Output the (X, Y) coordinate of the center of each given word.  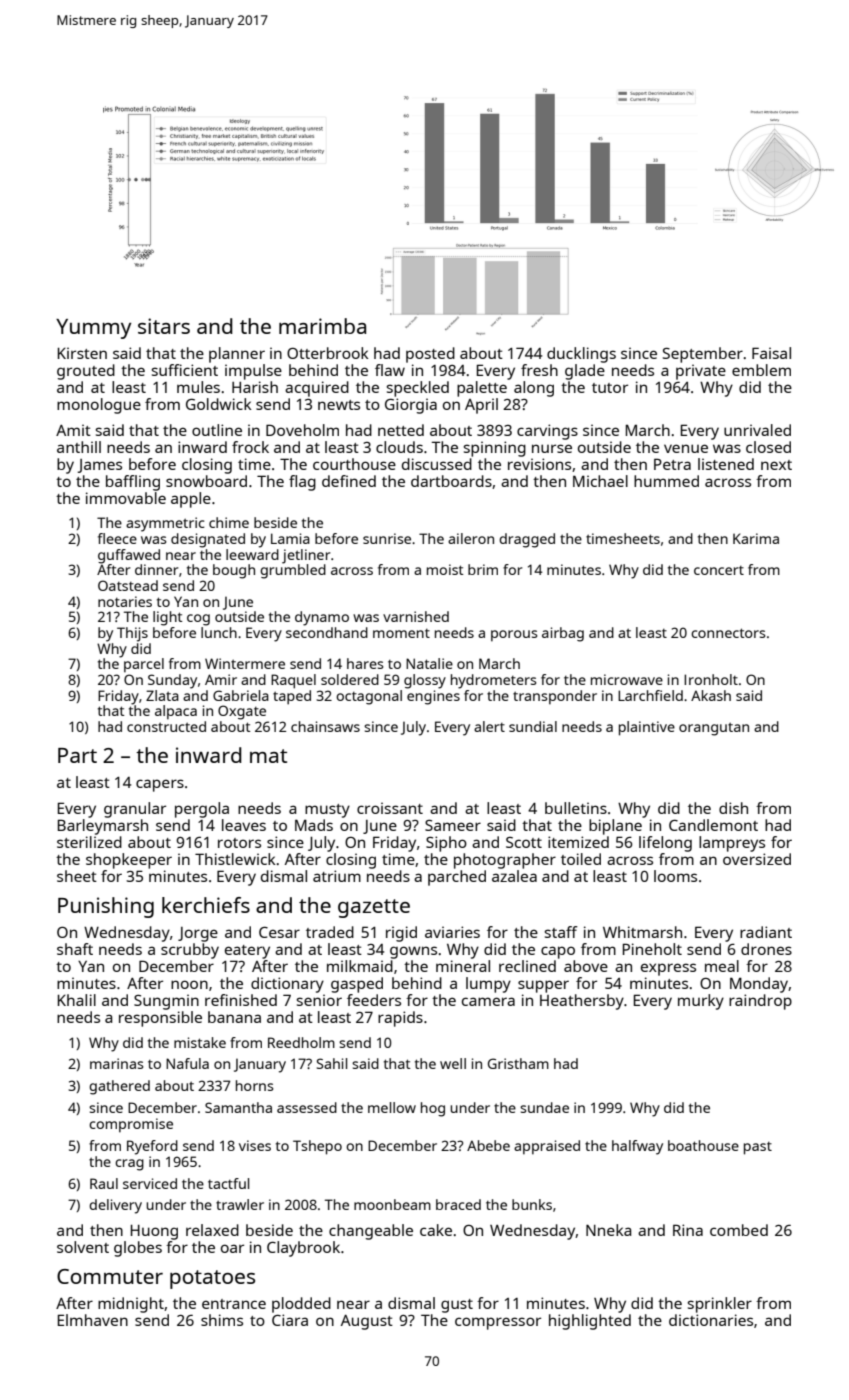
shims (222, 1320)
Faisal (771, 353)
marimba (322, 326)
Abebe (488, 1145)
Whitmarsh (642, 932)
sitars (164, 326)
